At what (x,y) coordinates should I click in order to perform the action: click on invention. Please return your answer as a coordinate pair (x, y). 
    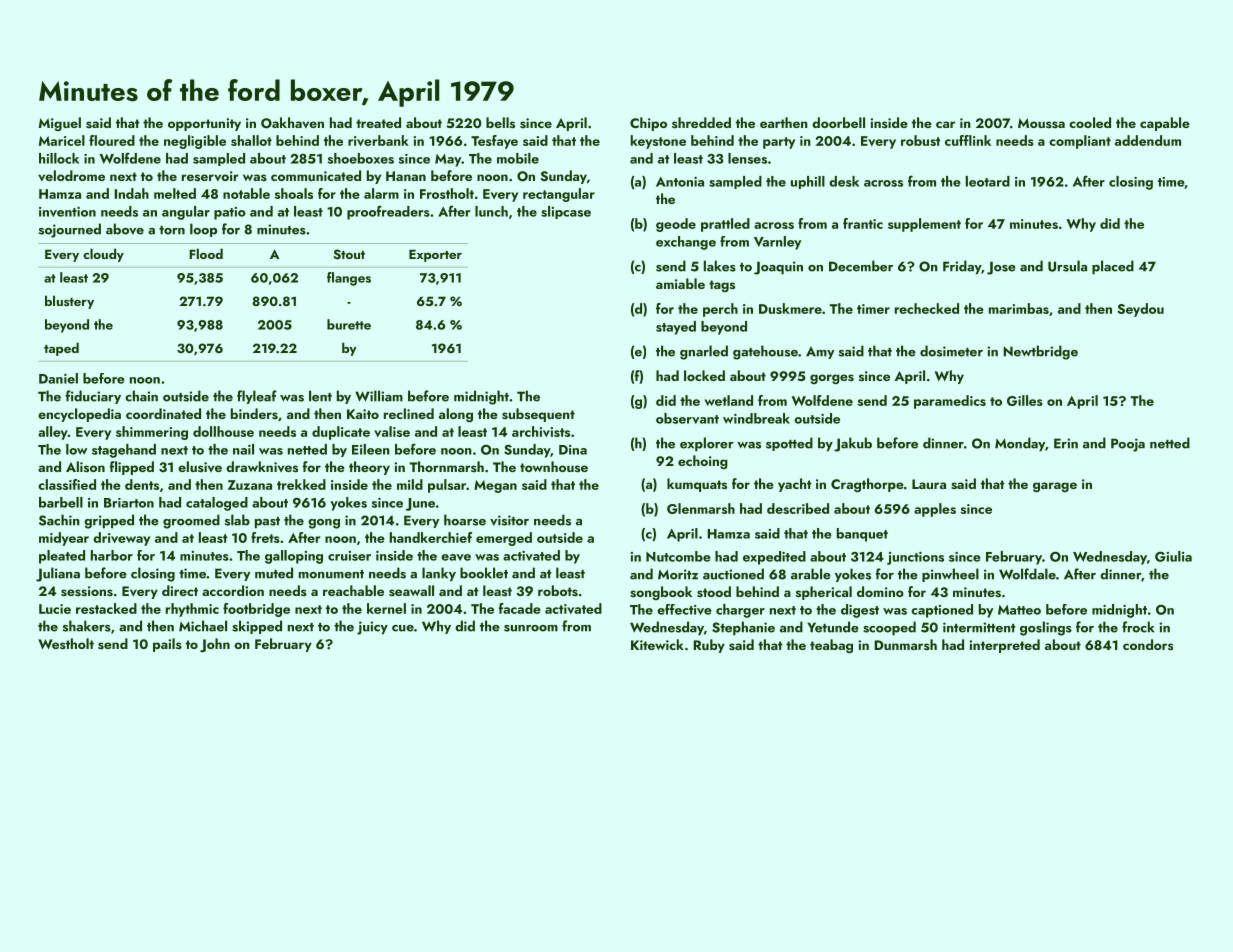
    Looking at the image, I should click on (67, 212).
